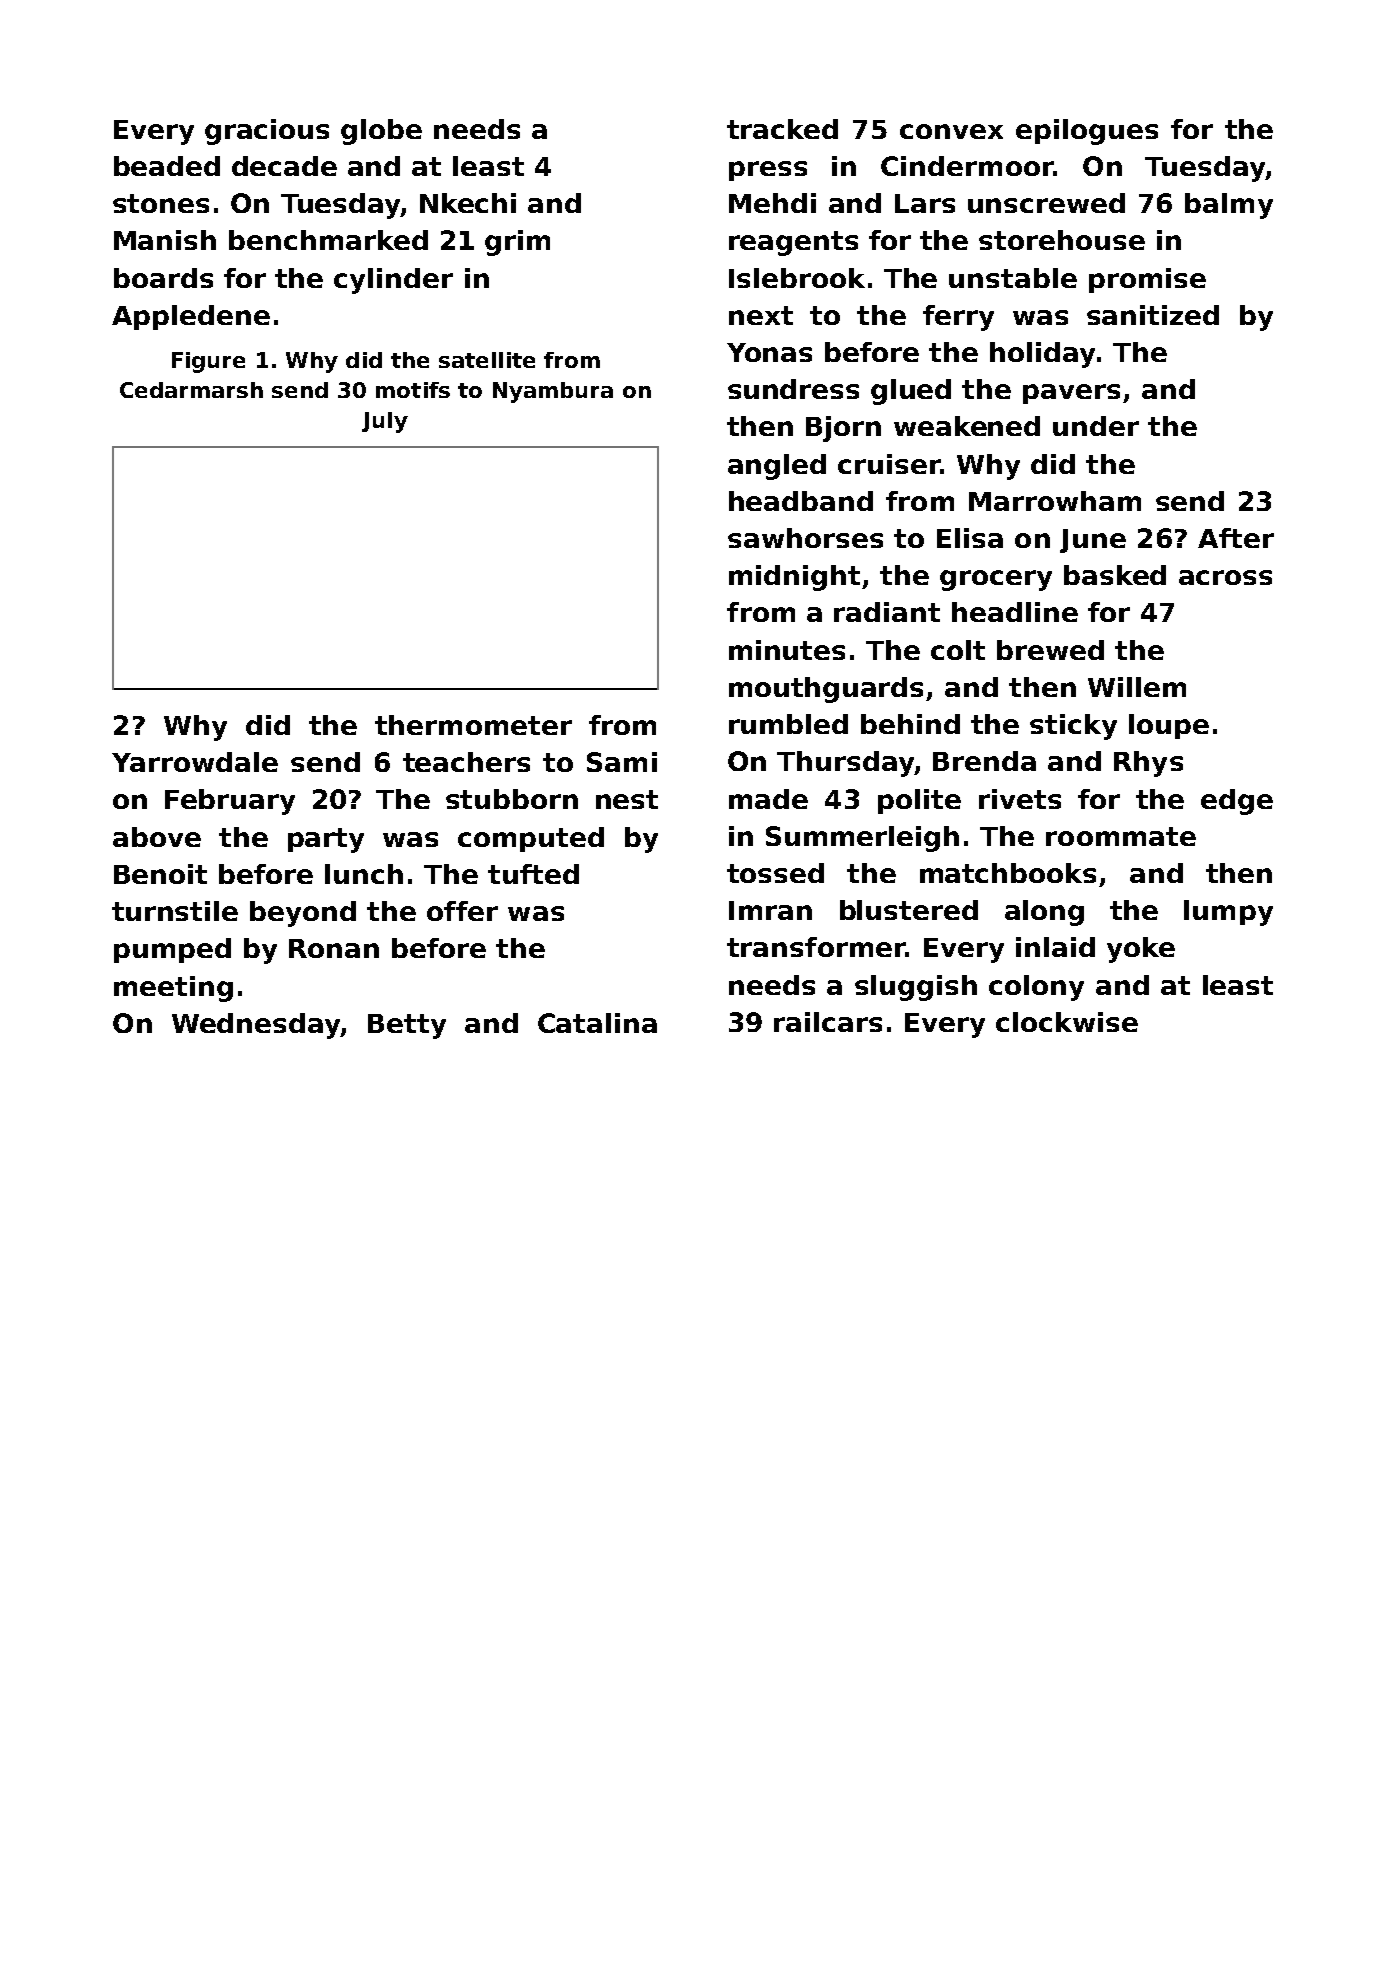  I want to click on epilogues, so click(1087, 132).
